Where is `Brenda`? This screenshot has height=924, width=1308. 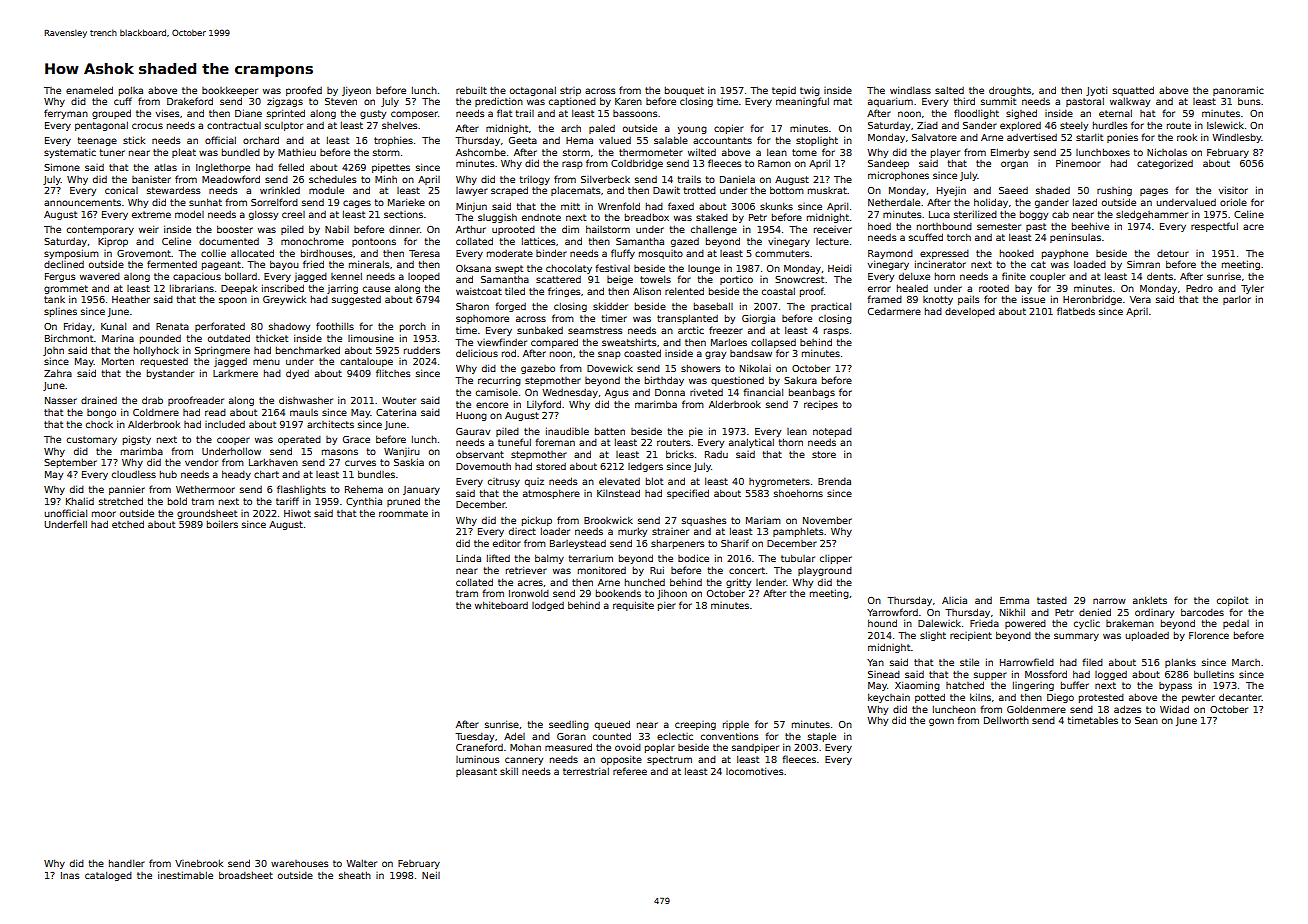 Brenda is located at coordinates (834, 481).
